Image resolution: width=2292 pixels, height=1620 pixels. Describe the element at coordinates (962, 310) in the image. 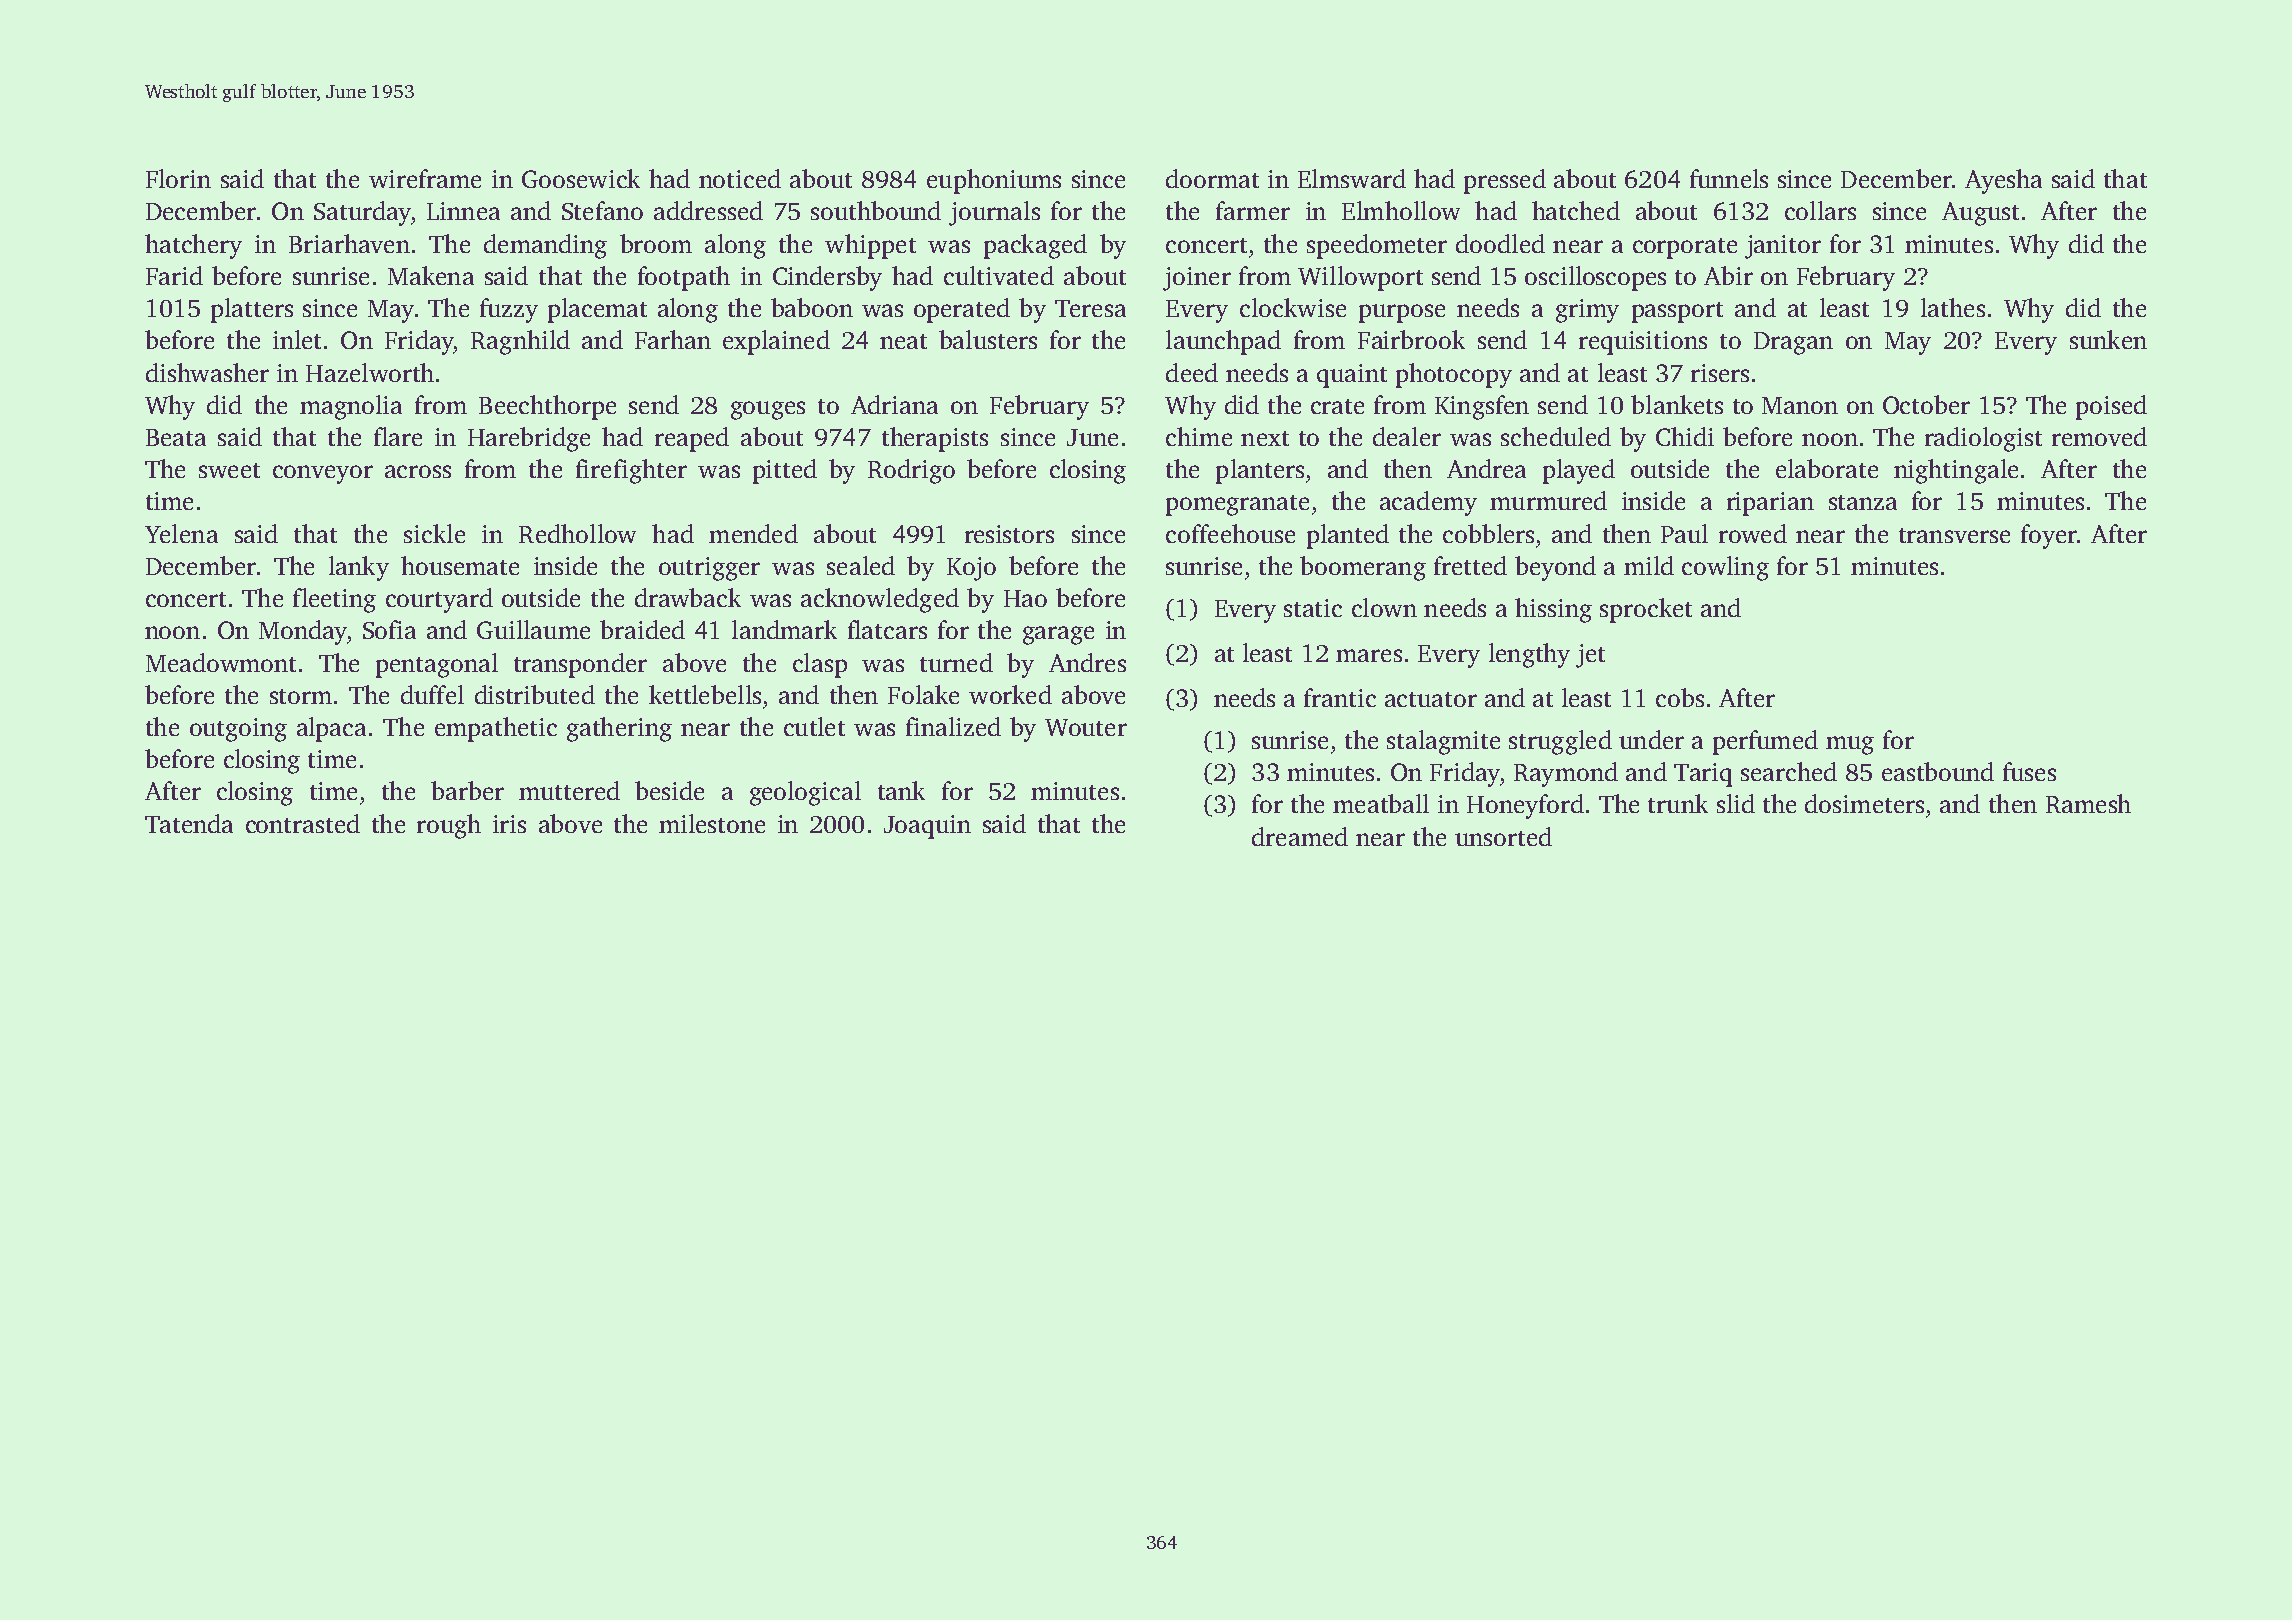

I see `operated` at that location.
